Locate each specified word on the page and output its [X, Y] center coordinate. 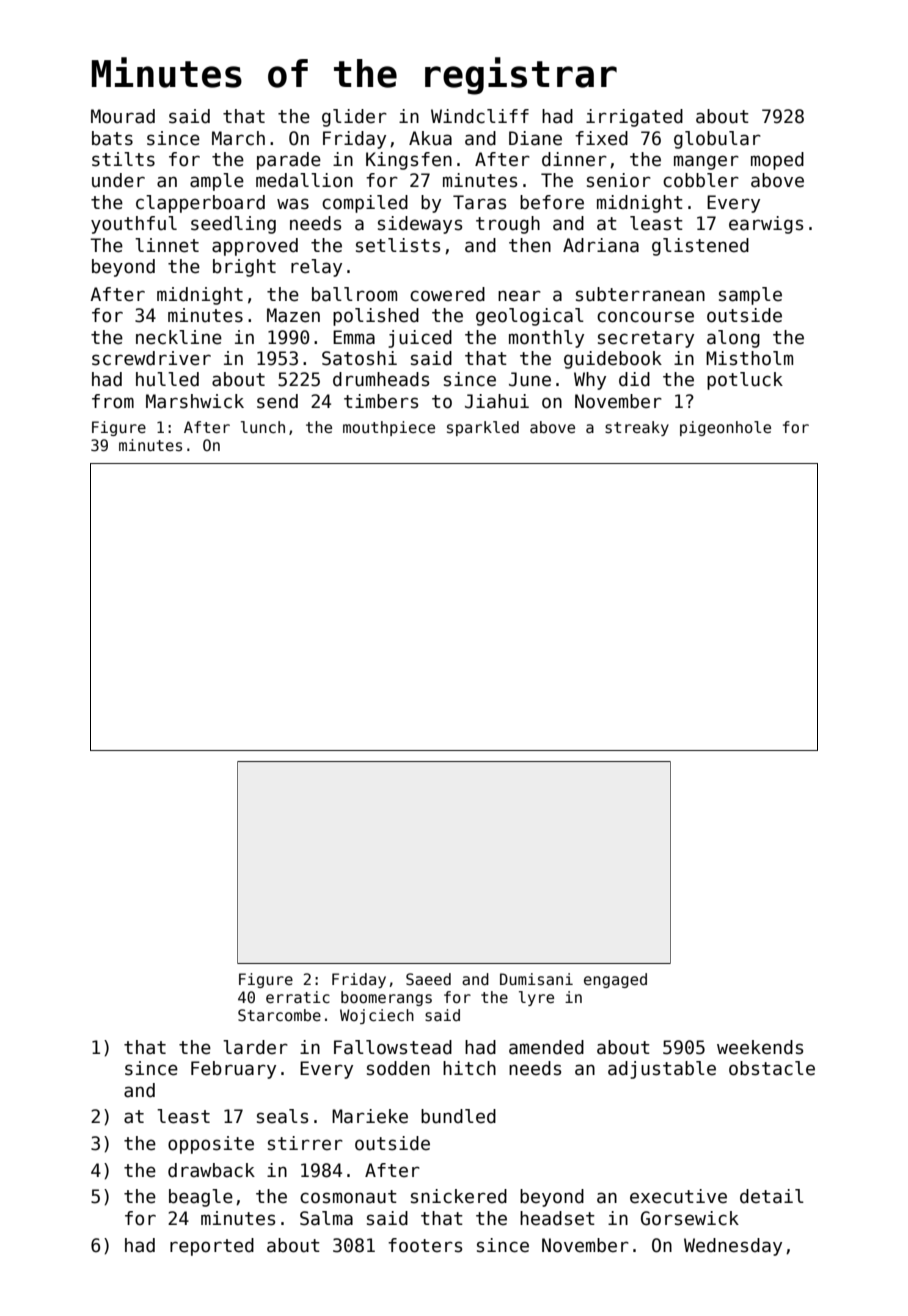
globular [717, 140]
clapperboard [200, 204]
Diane [535, 138]
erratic [298, 997]
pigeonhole [725, 428]
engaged [615, 980]
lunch [263, 427]
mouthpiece [389, 428]
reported [212, 1247]
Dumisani [536, 979]
